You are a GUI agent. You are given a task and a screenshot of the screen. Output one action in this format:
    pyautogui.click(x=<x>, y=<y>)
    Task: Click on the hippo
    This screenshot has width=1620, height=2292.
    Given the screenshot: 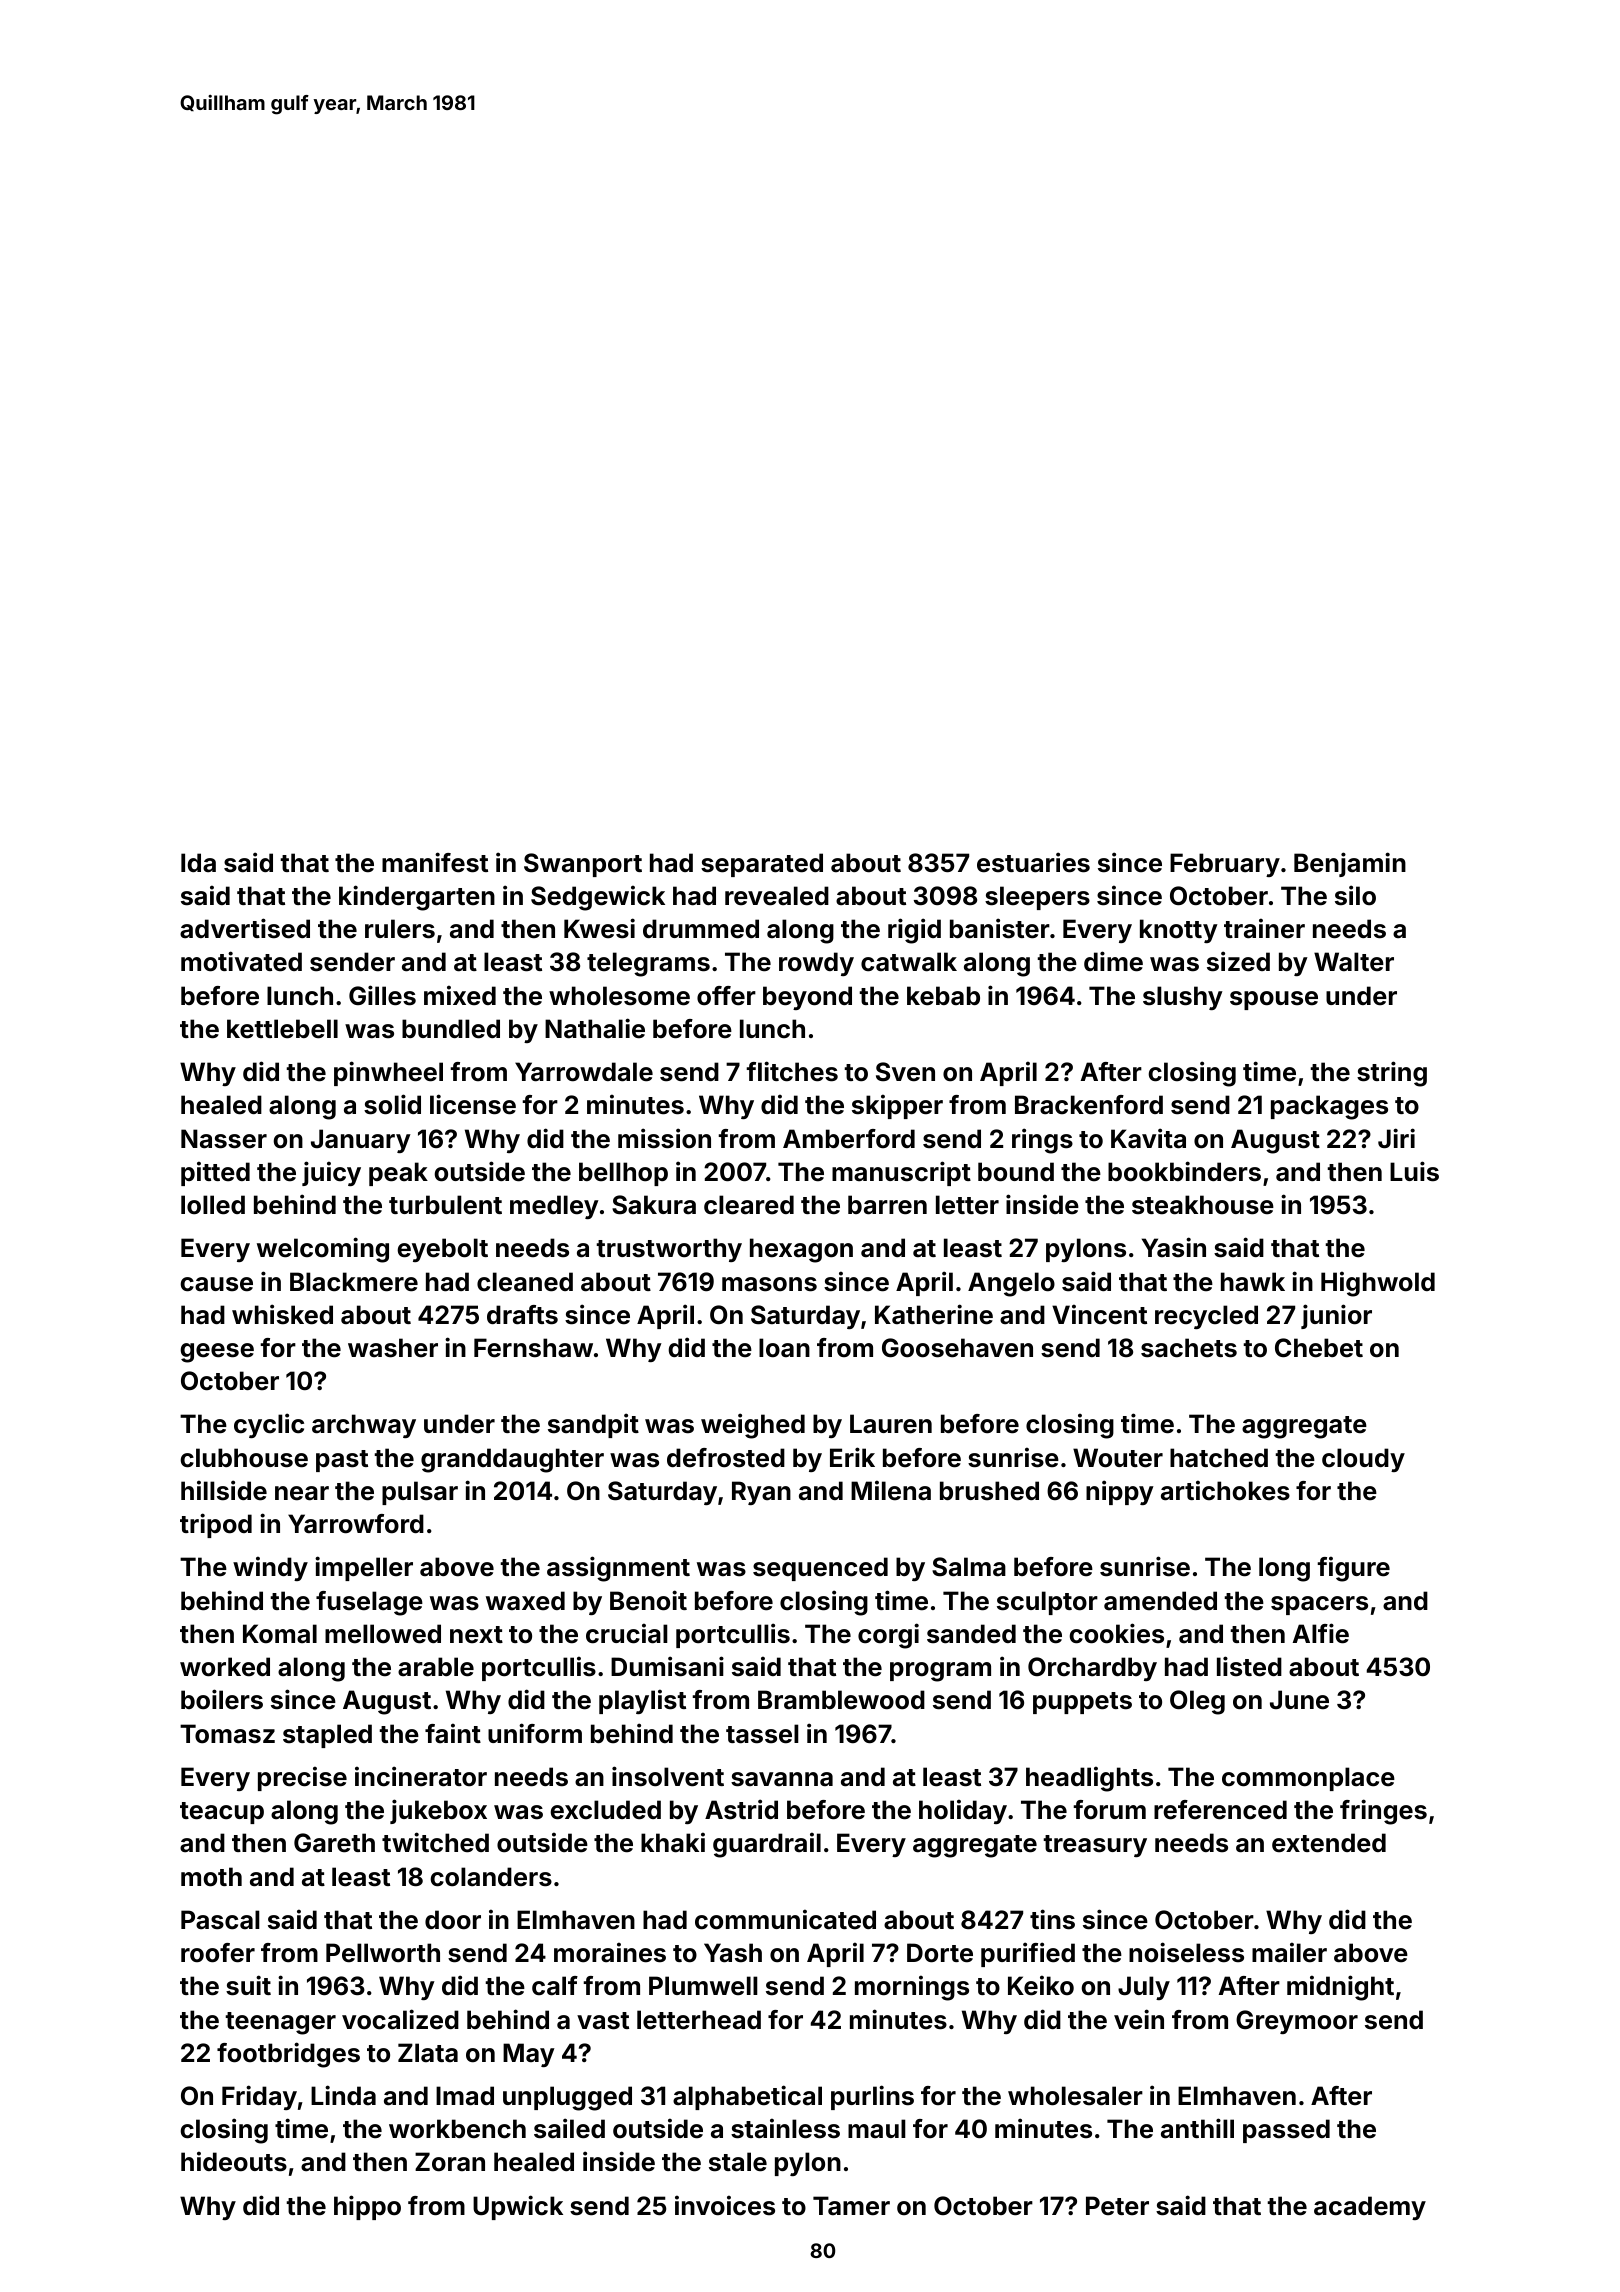 What is the action you would take?
    pyautogui.click(x=367, y=2207)
